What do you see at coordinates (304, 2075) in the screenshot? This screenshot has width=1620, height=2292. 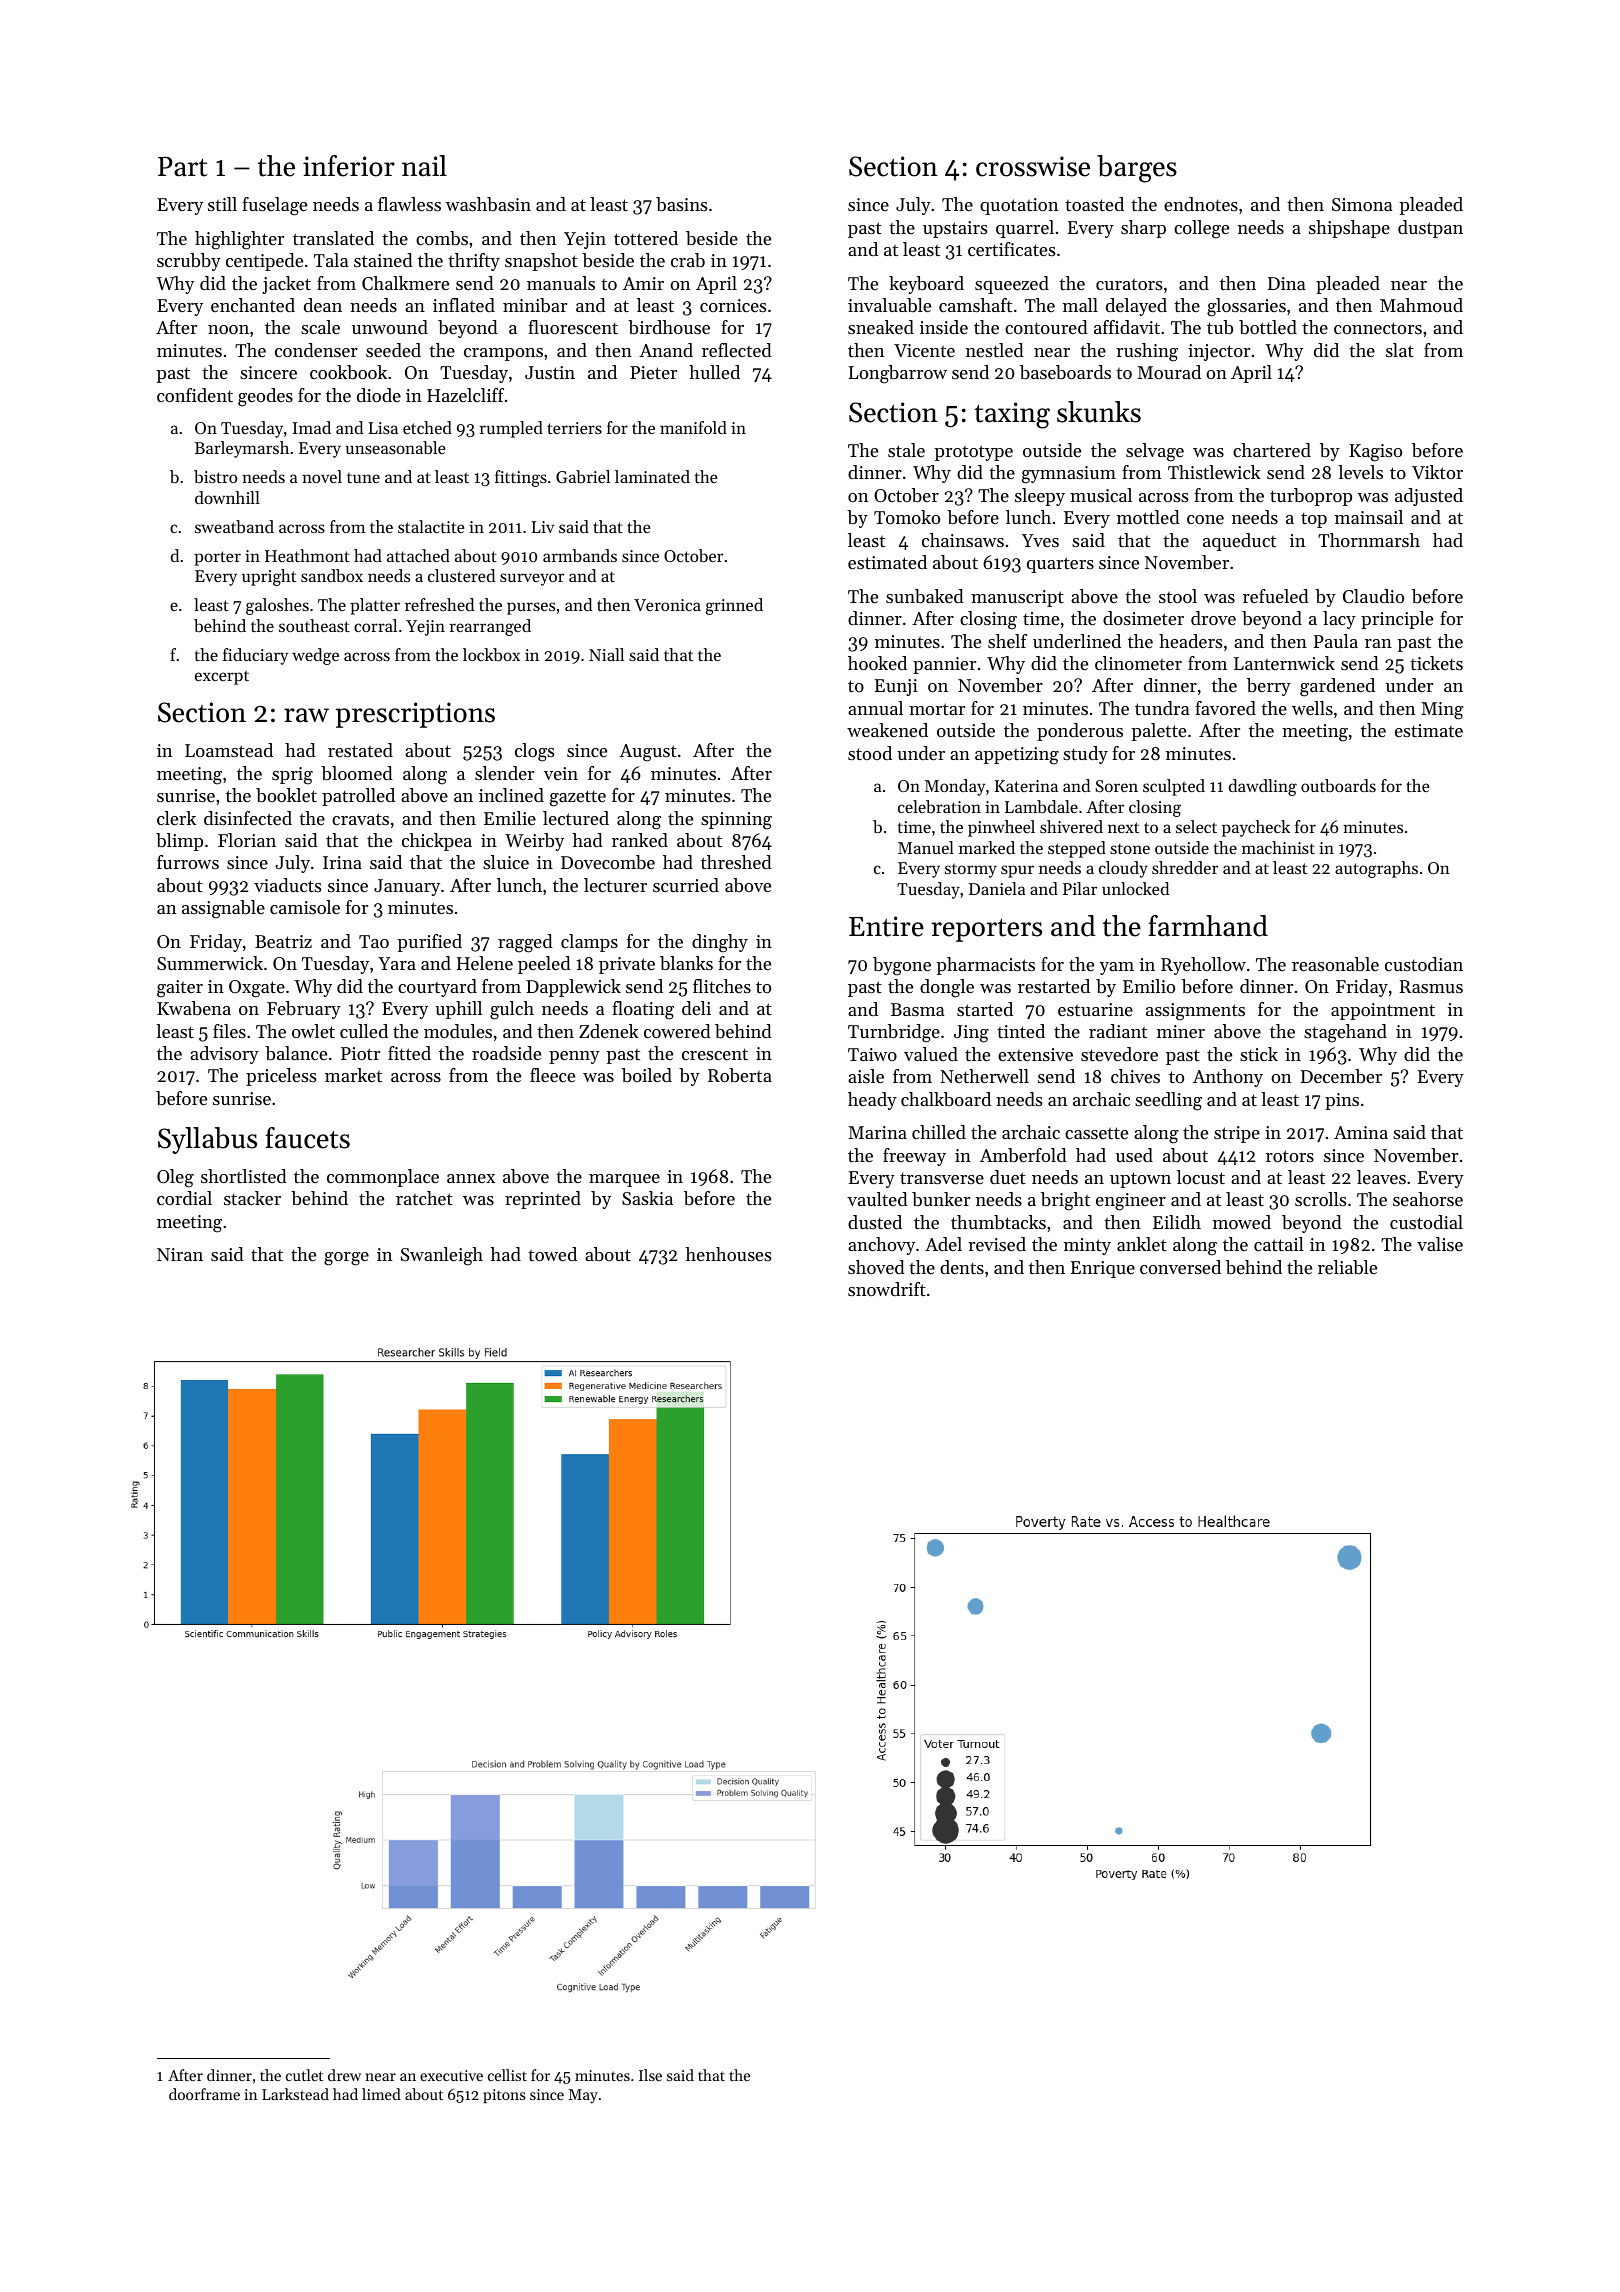 I see `cutlet` at bounding box center [304, 2075].
